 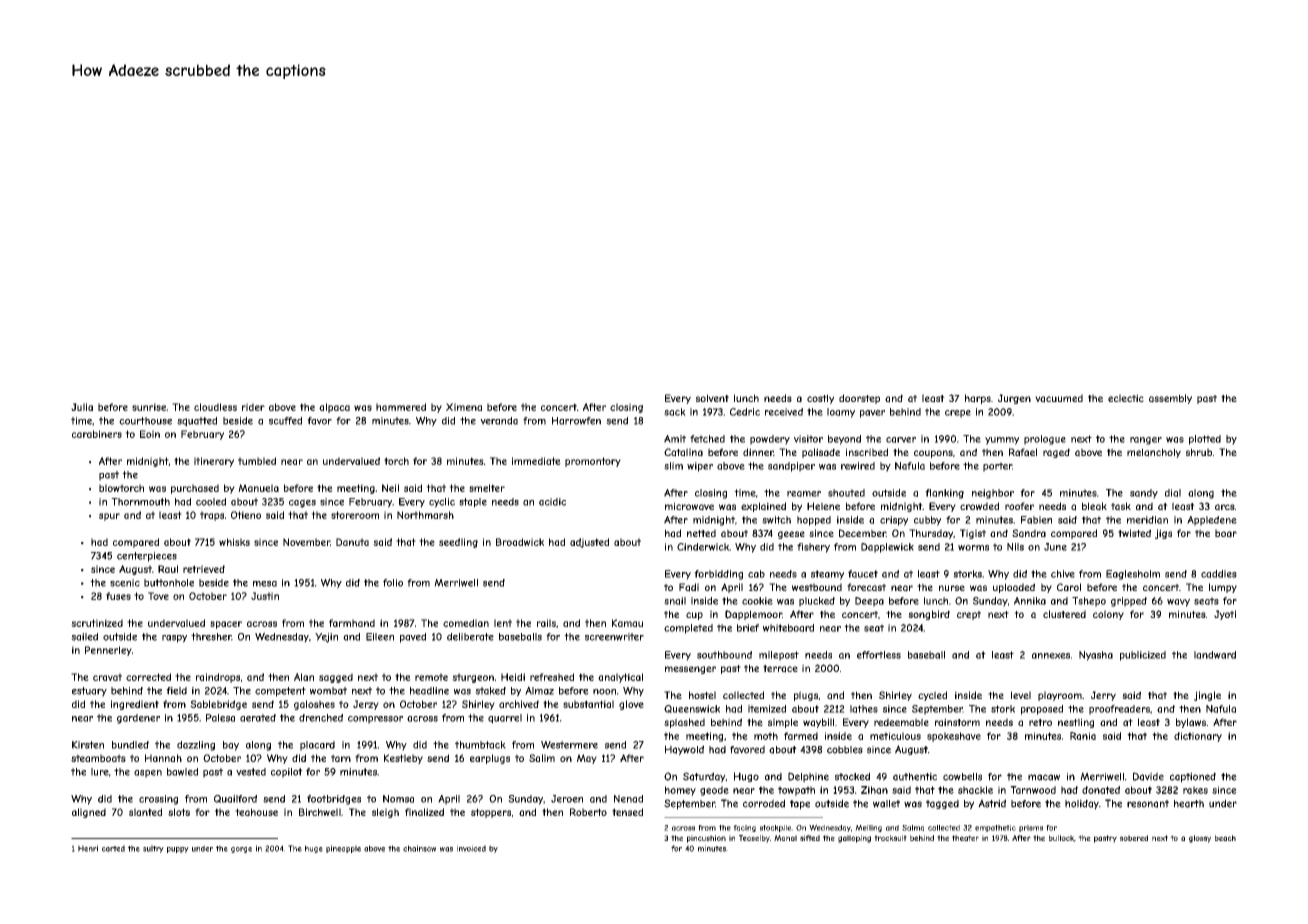 What do you see at coordinates (1215, 655) in the image?
I see `landward` at bounding box center [1215, 655].
